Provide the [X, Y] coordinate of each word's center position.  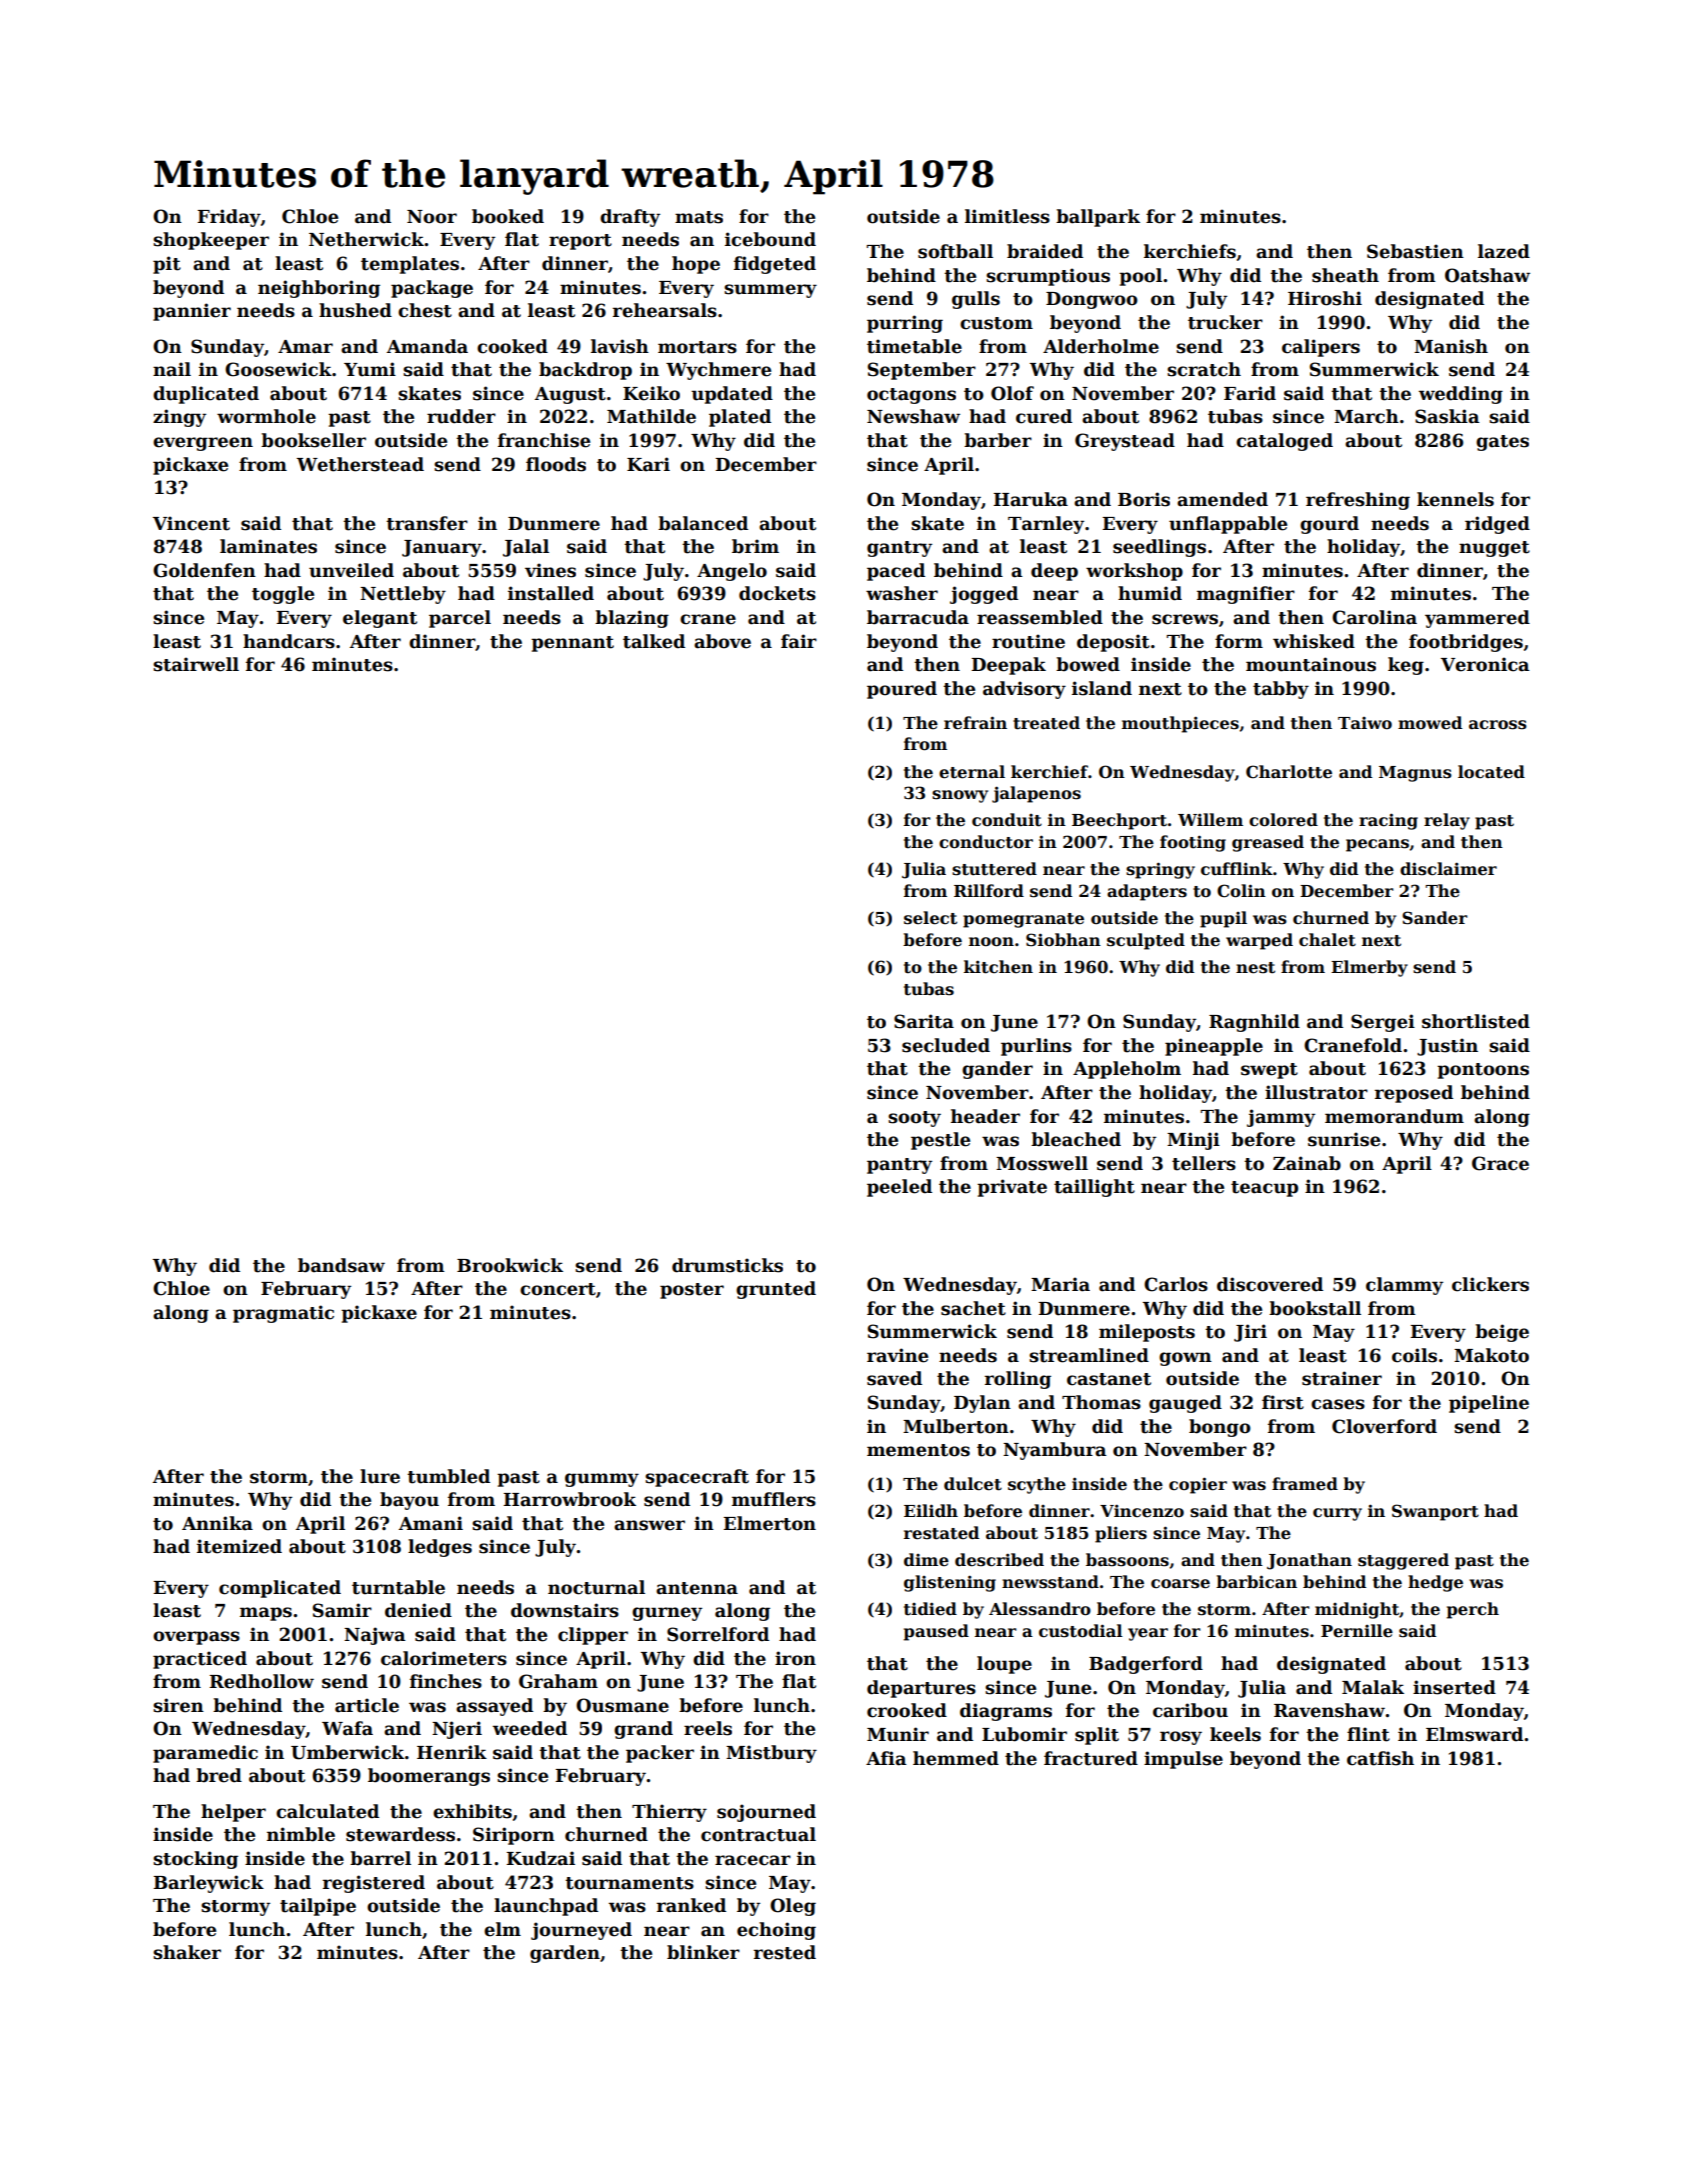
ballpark [1098, 218]
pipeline [1489, 1404]
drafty [630, 218]
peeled [899, 1188]
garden [565, 1954]
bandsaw [341, 1265]
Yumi [370, 369]
